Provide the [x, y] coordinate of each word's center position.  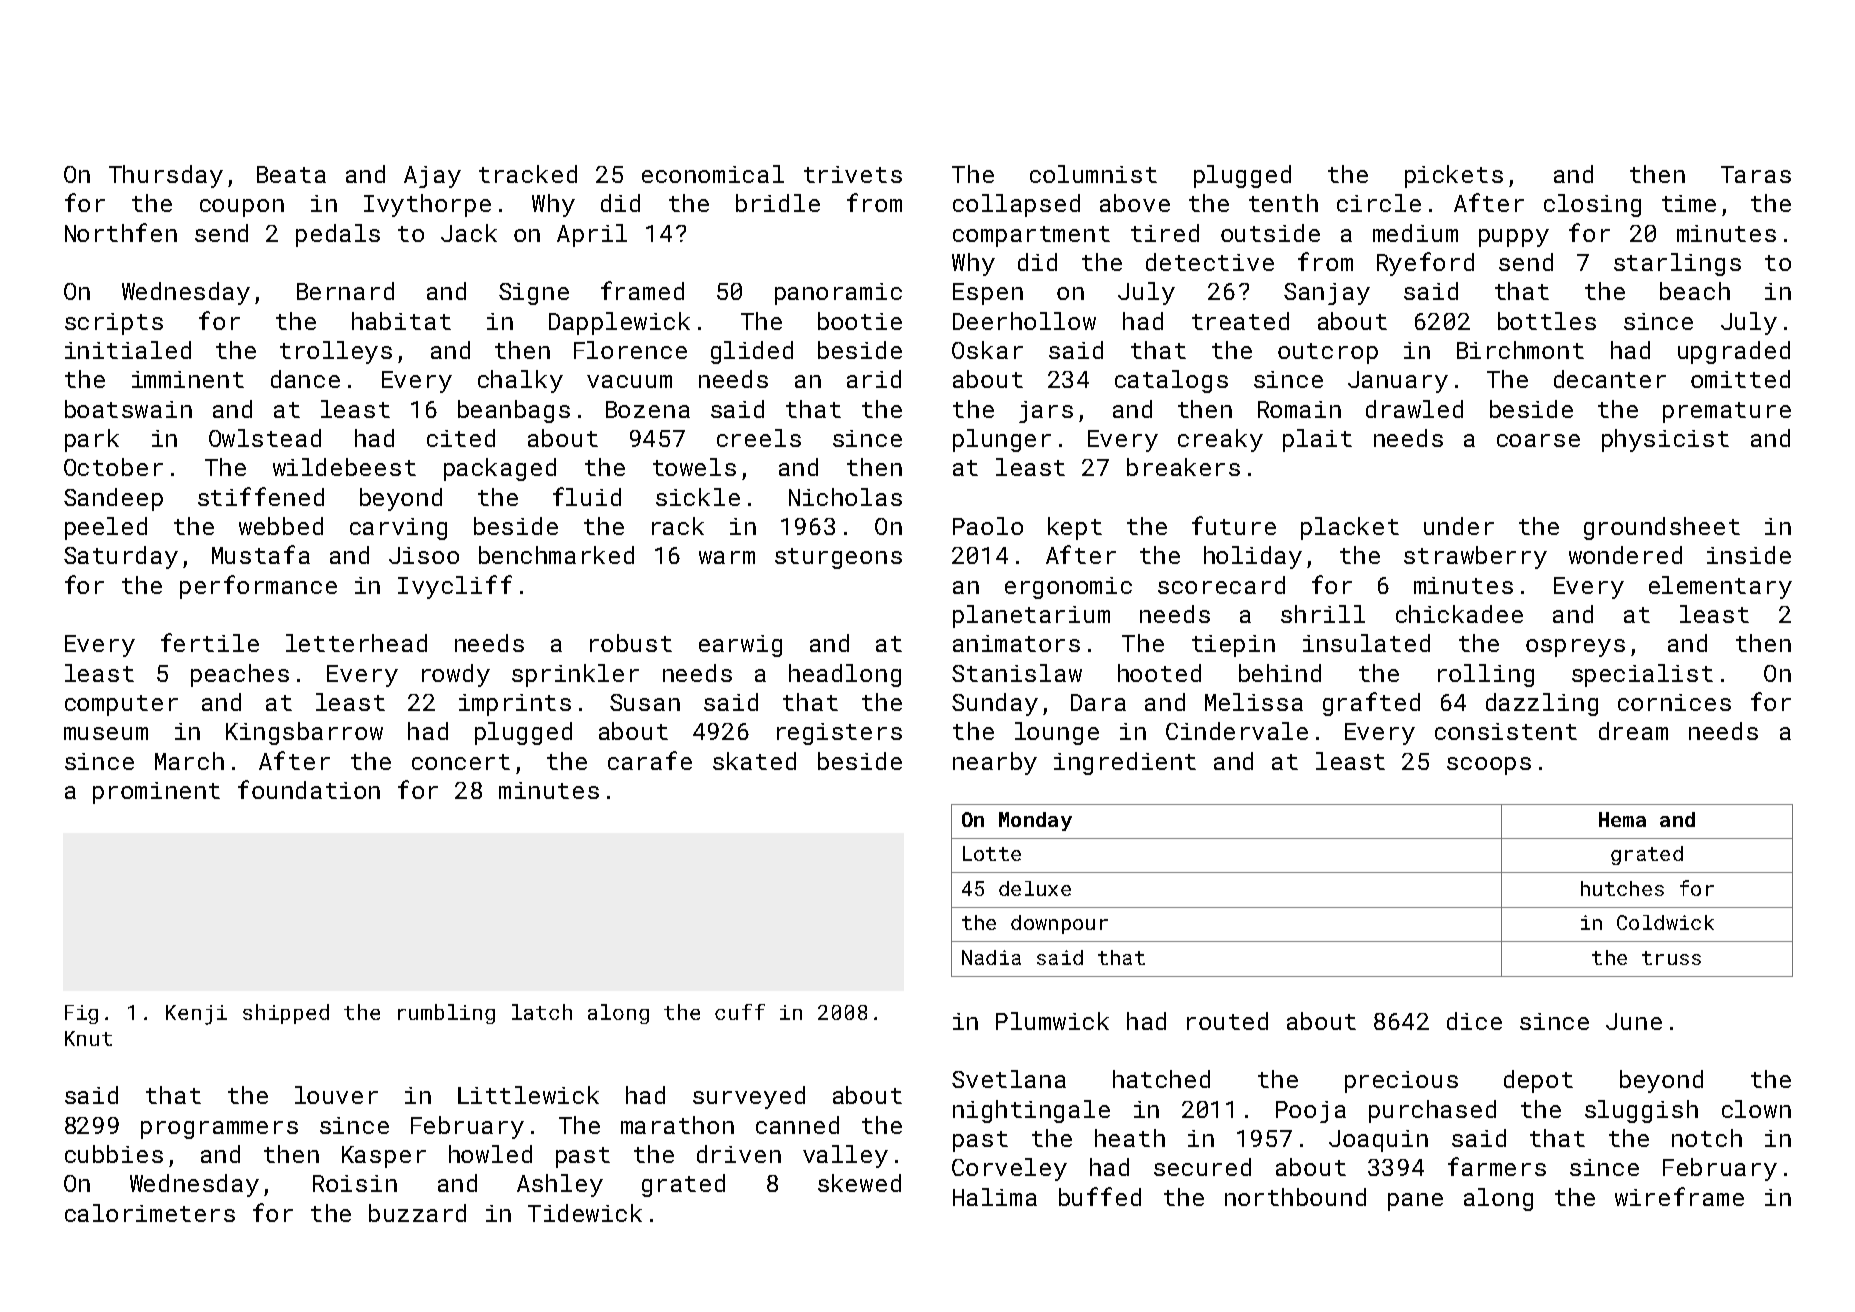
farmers [1497, 1166]
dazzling [1542, 704]
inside [1749, 555]
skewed [859, 1183]
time [1689, 203]
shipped [286, 1014]
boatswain [128, 409]
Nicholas [845, 497]
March [189, 761]
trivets [853, 174]
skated [754, 761]
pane [1415, 1202]
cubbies [114, 1154]
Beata [291, 174]
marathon [677, 1125]
